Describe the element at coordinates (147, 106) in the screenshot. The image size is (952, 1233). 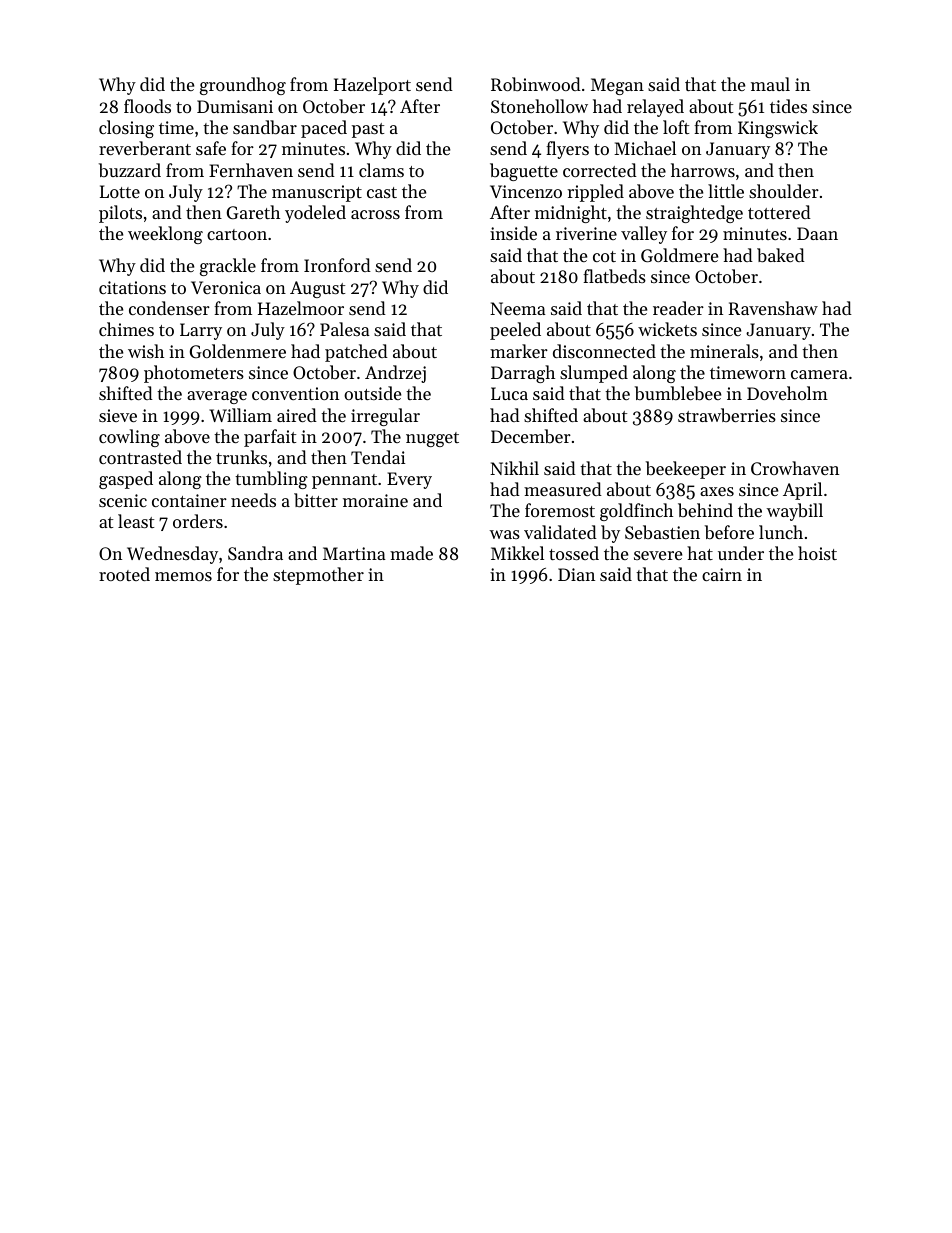
I see `floods` at that location.
